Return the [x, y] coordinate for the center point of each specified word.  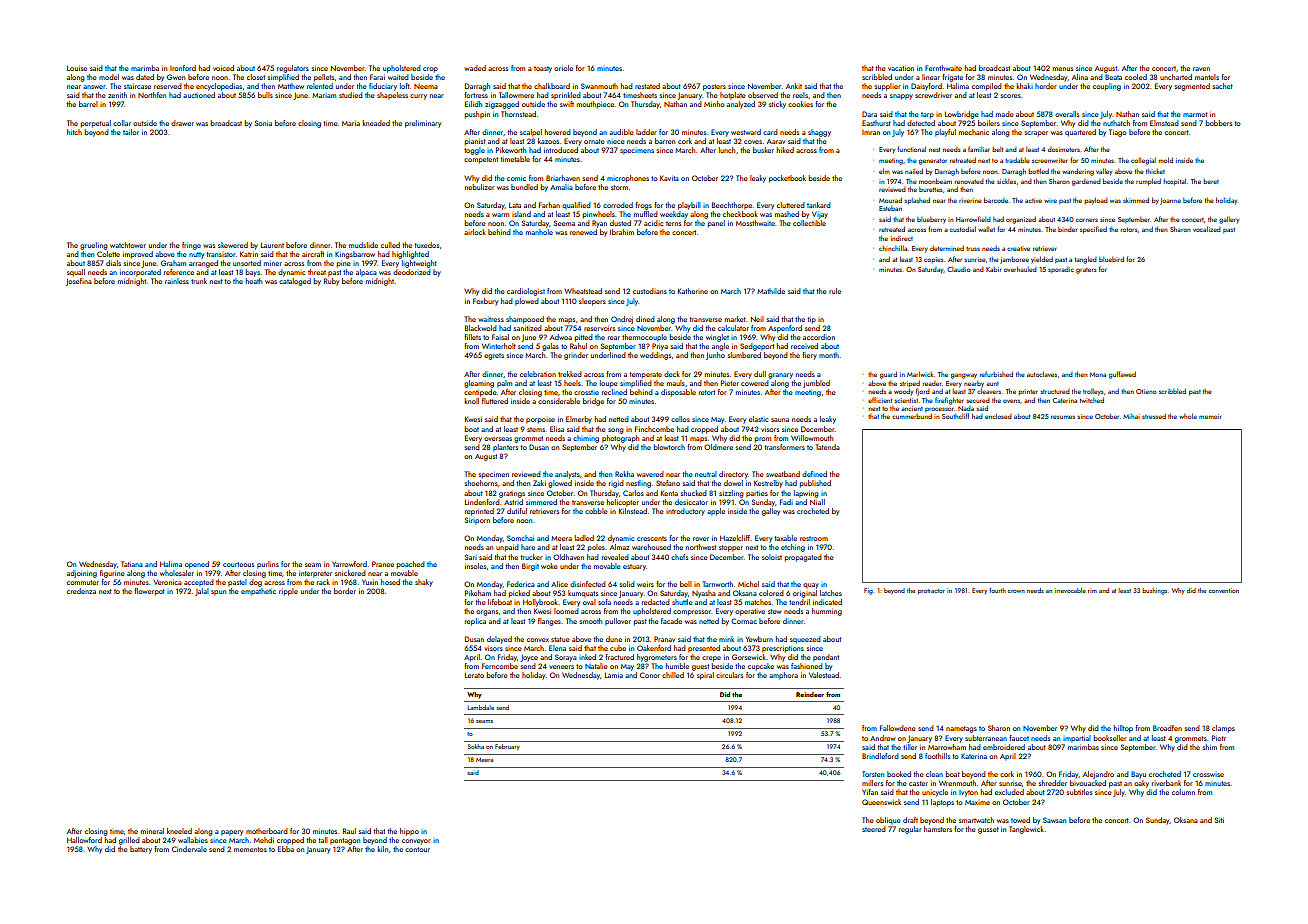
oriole [563, 68]
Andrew [882, 738]
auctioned [199, 95]
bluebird [1111, 259]
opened [197, 565]
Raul [349, 831]
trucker [532, 557]
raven [1201, 69]
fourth [997, 590]
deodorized [412, 272]
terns [673, 223]
